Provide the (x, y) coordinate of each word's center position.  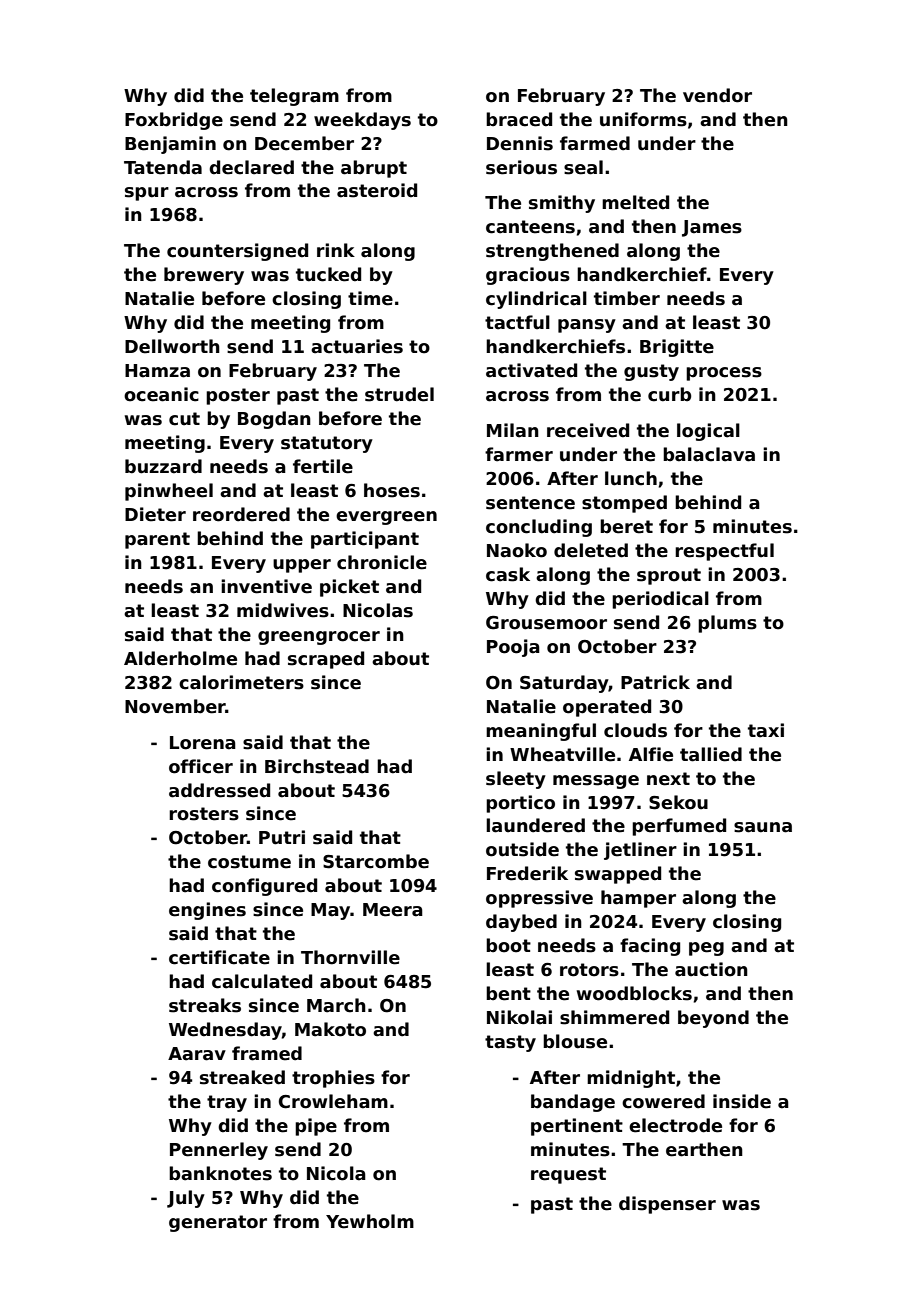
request (568, 1175)
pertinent (577, 1127)
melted (635, 202)
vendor (717, 95)
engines (207, 911)
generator (218, 1223)
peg (706, 949)
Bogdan (274, 420)
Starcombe (376, 861)
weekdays (362, 121)
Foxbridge (174, 121)
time (370, 298)
